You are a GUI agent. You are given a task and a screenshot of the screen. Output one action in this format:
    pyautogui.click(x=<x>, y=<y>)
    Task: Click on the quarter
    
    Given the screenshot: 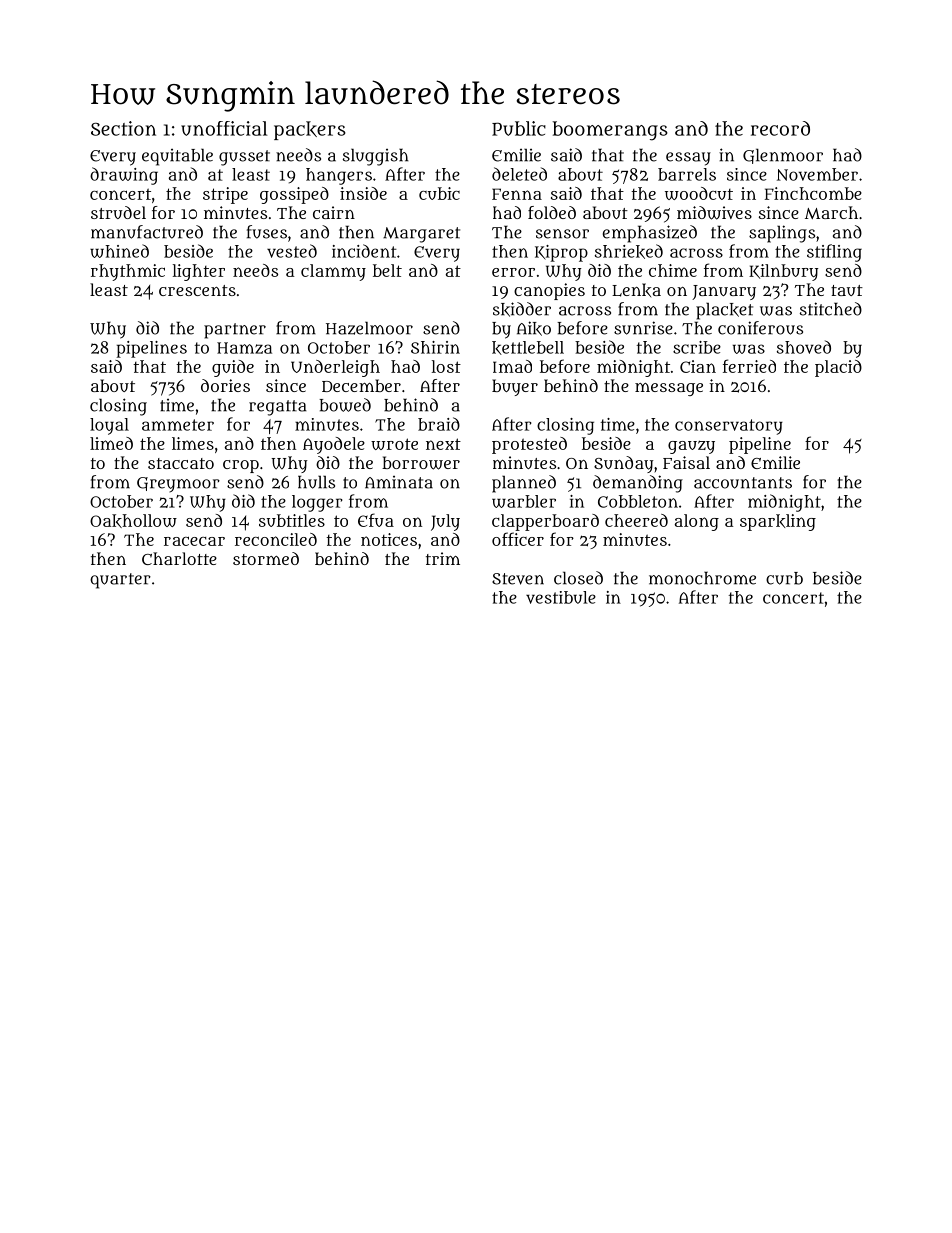 What is the action you would take?
    pyautogui.click(x=120, y=581)
